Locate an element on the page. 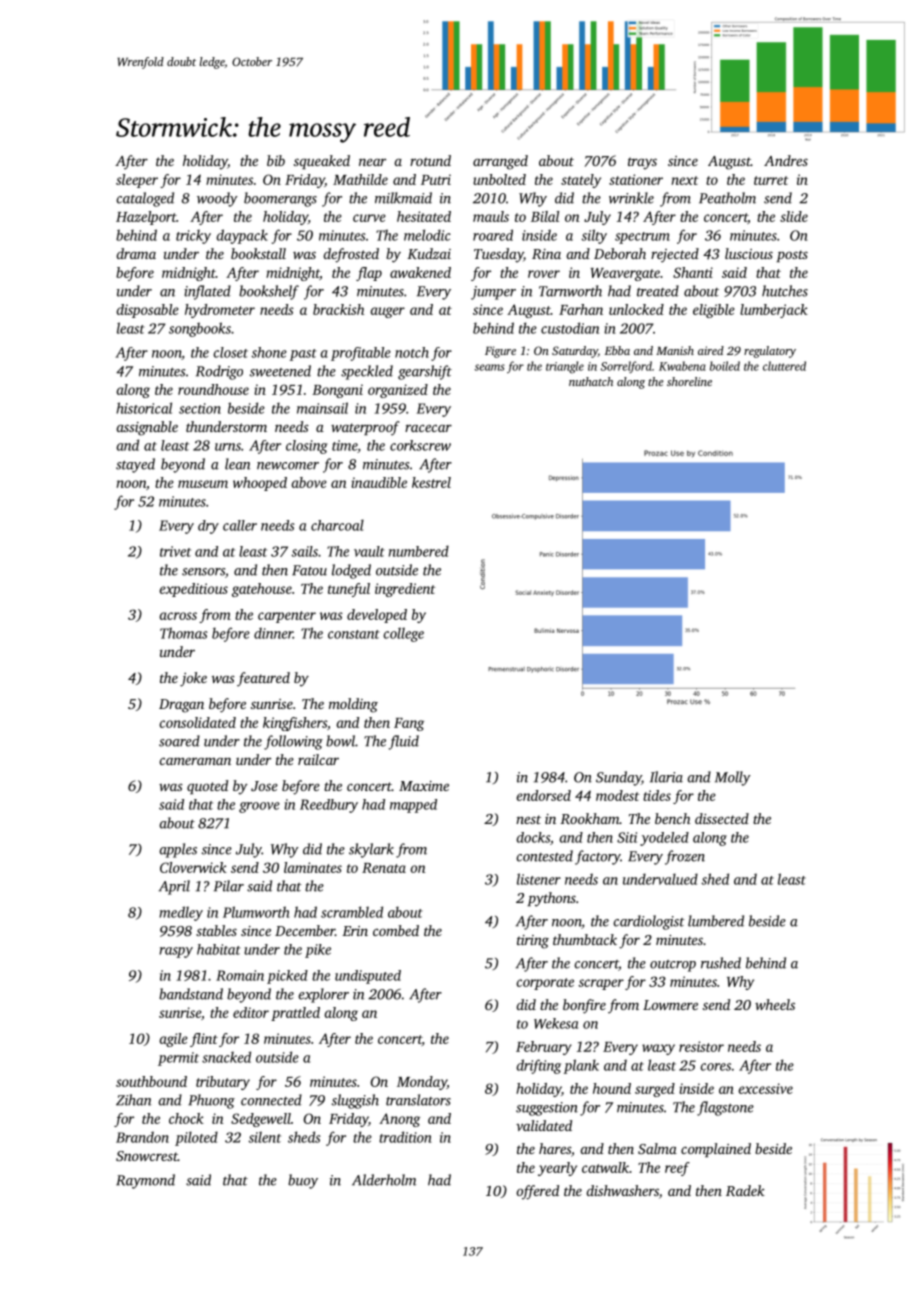 The image size is (924, 1308). next is located at coordinates (685, 180).
